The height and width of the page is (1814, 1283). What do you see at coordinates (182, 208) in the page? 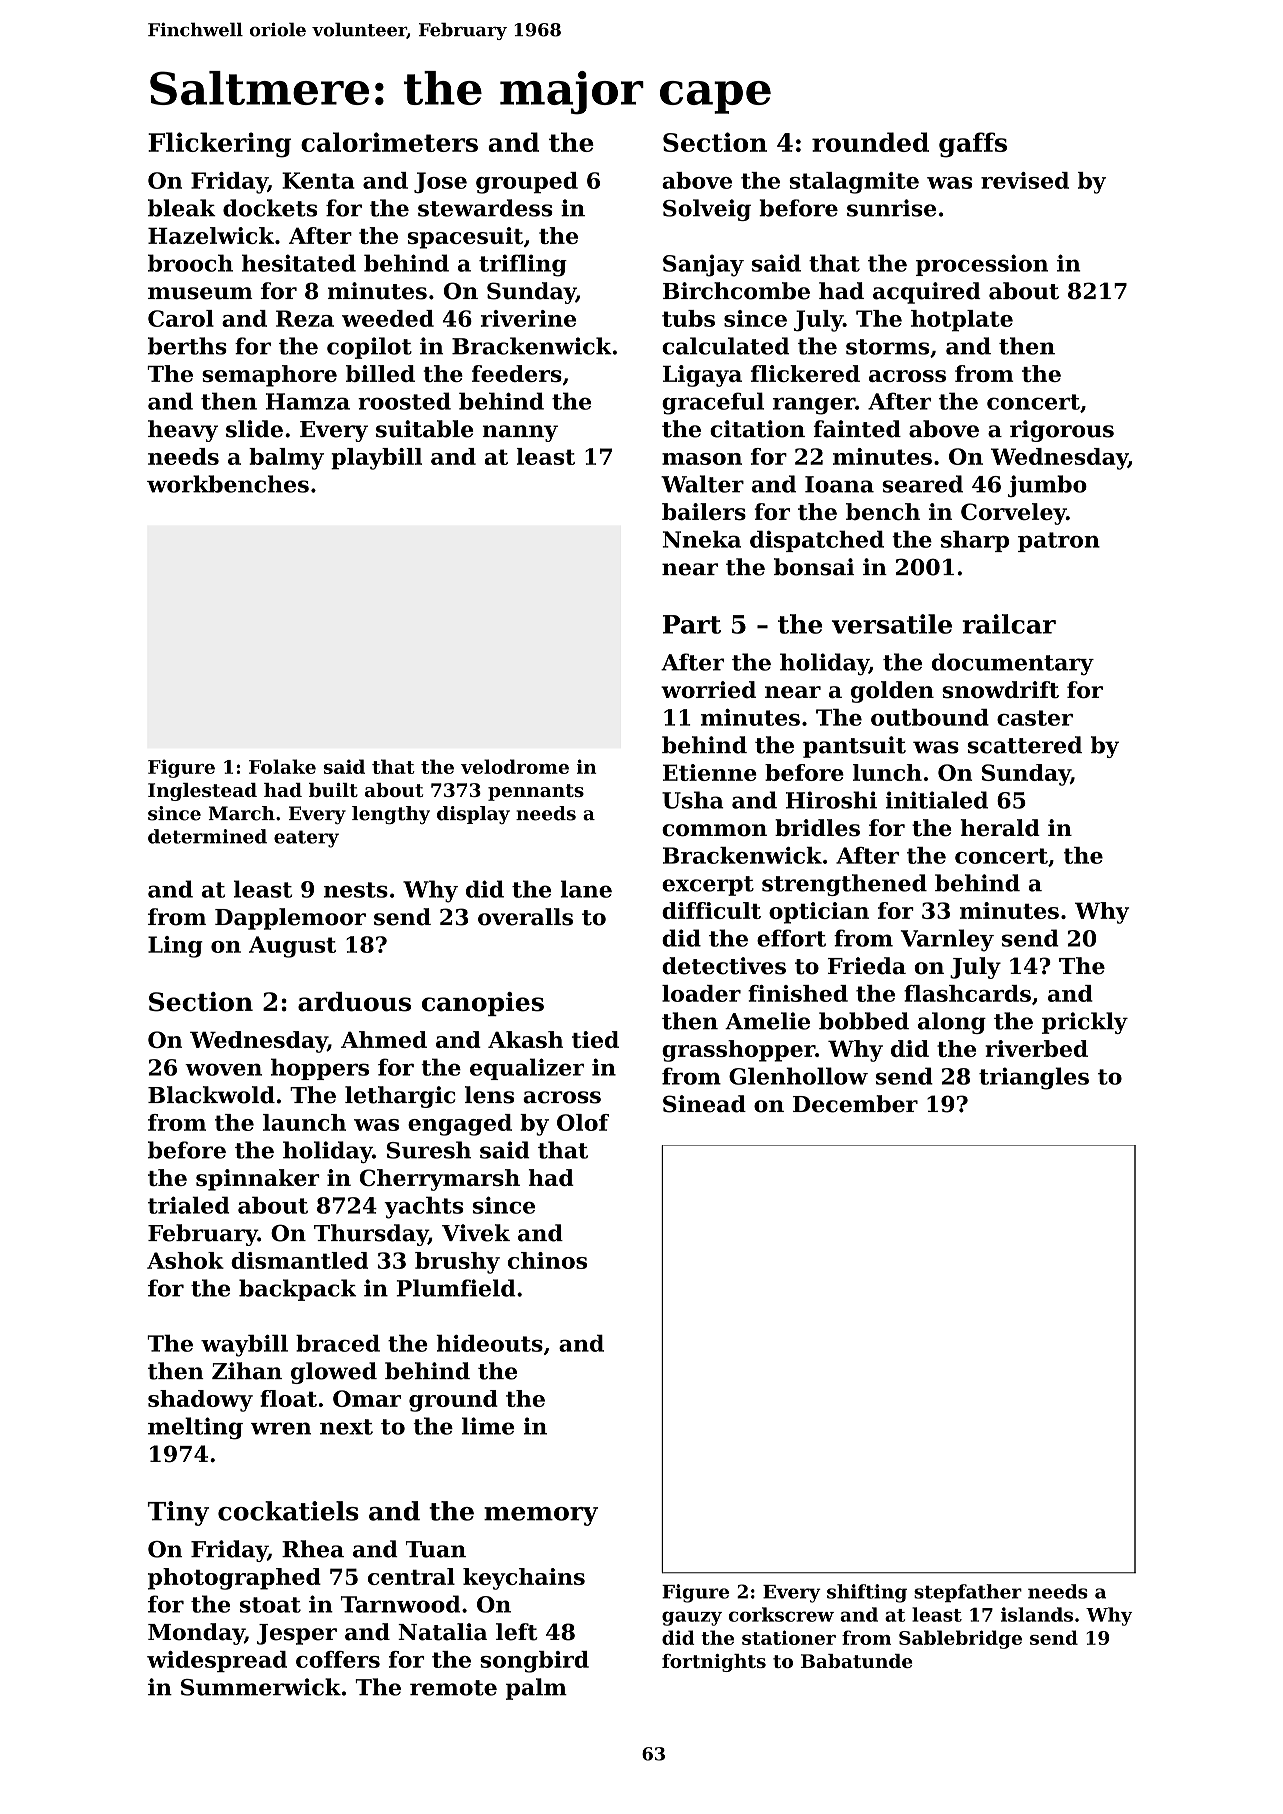
I see `bleak` at bounding box center [182, 208].
